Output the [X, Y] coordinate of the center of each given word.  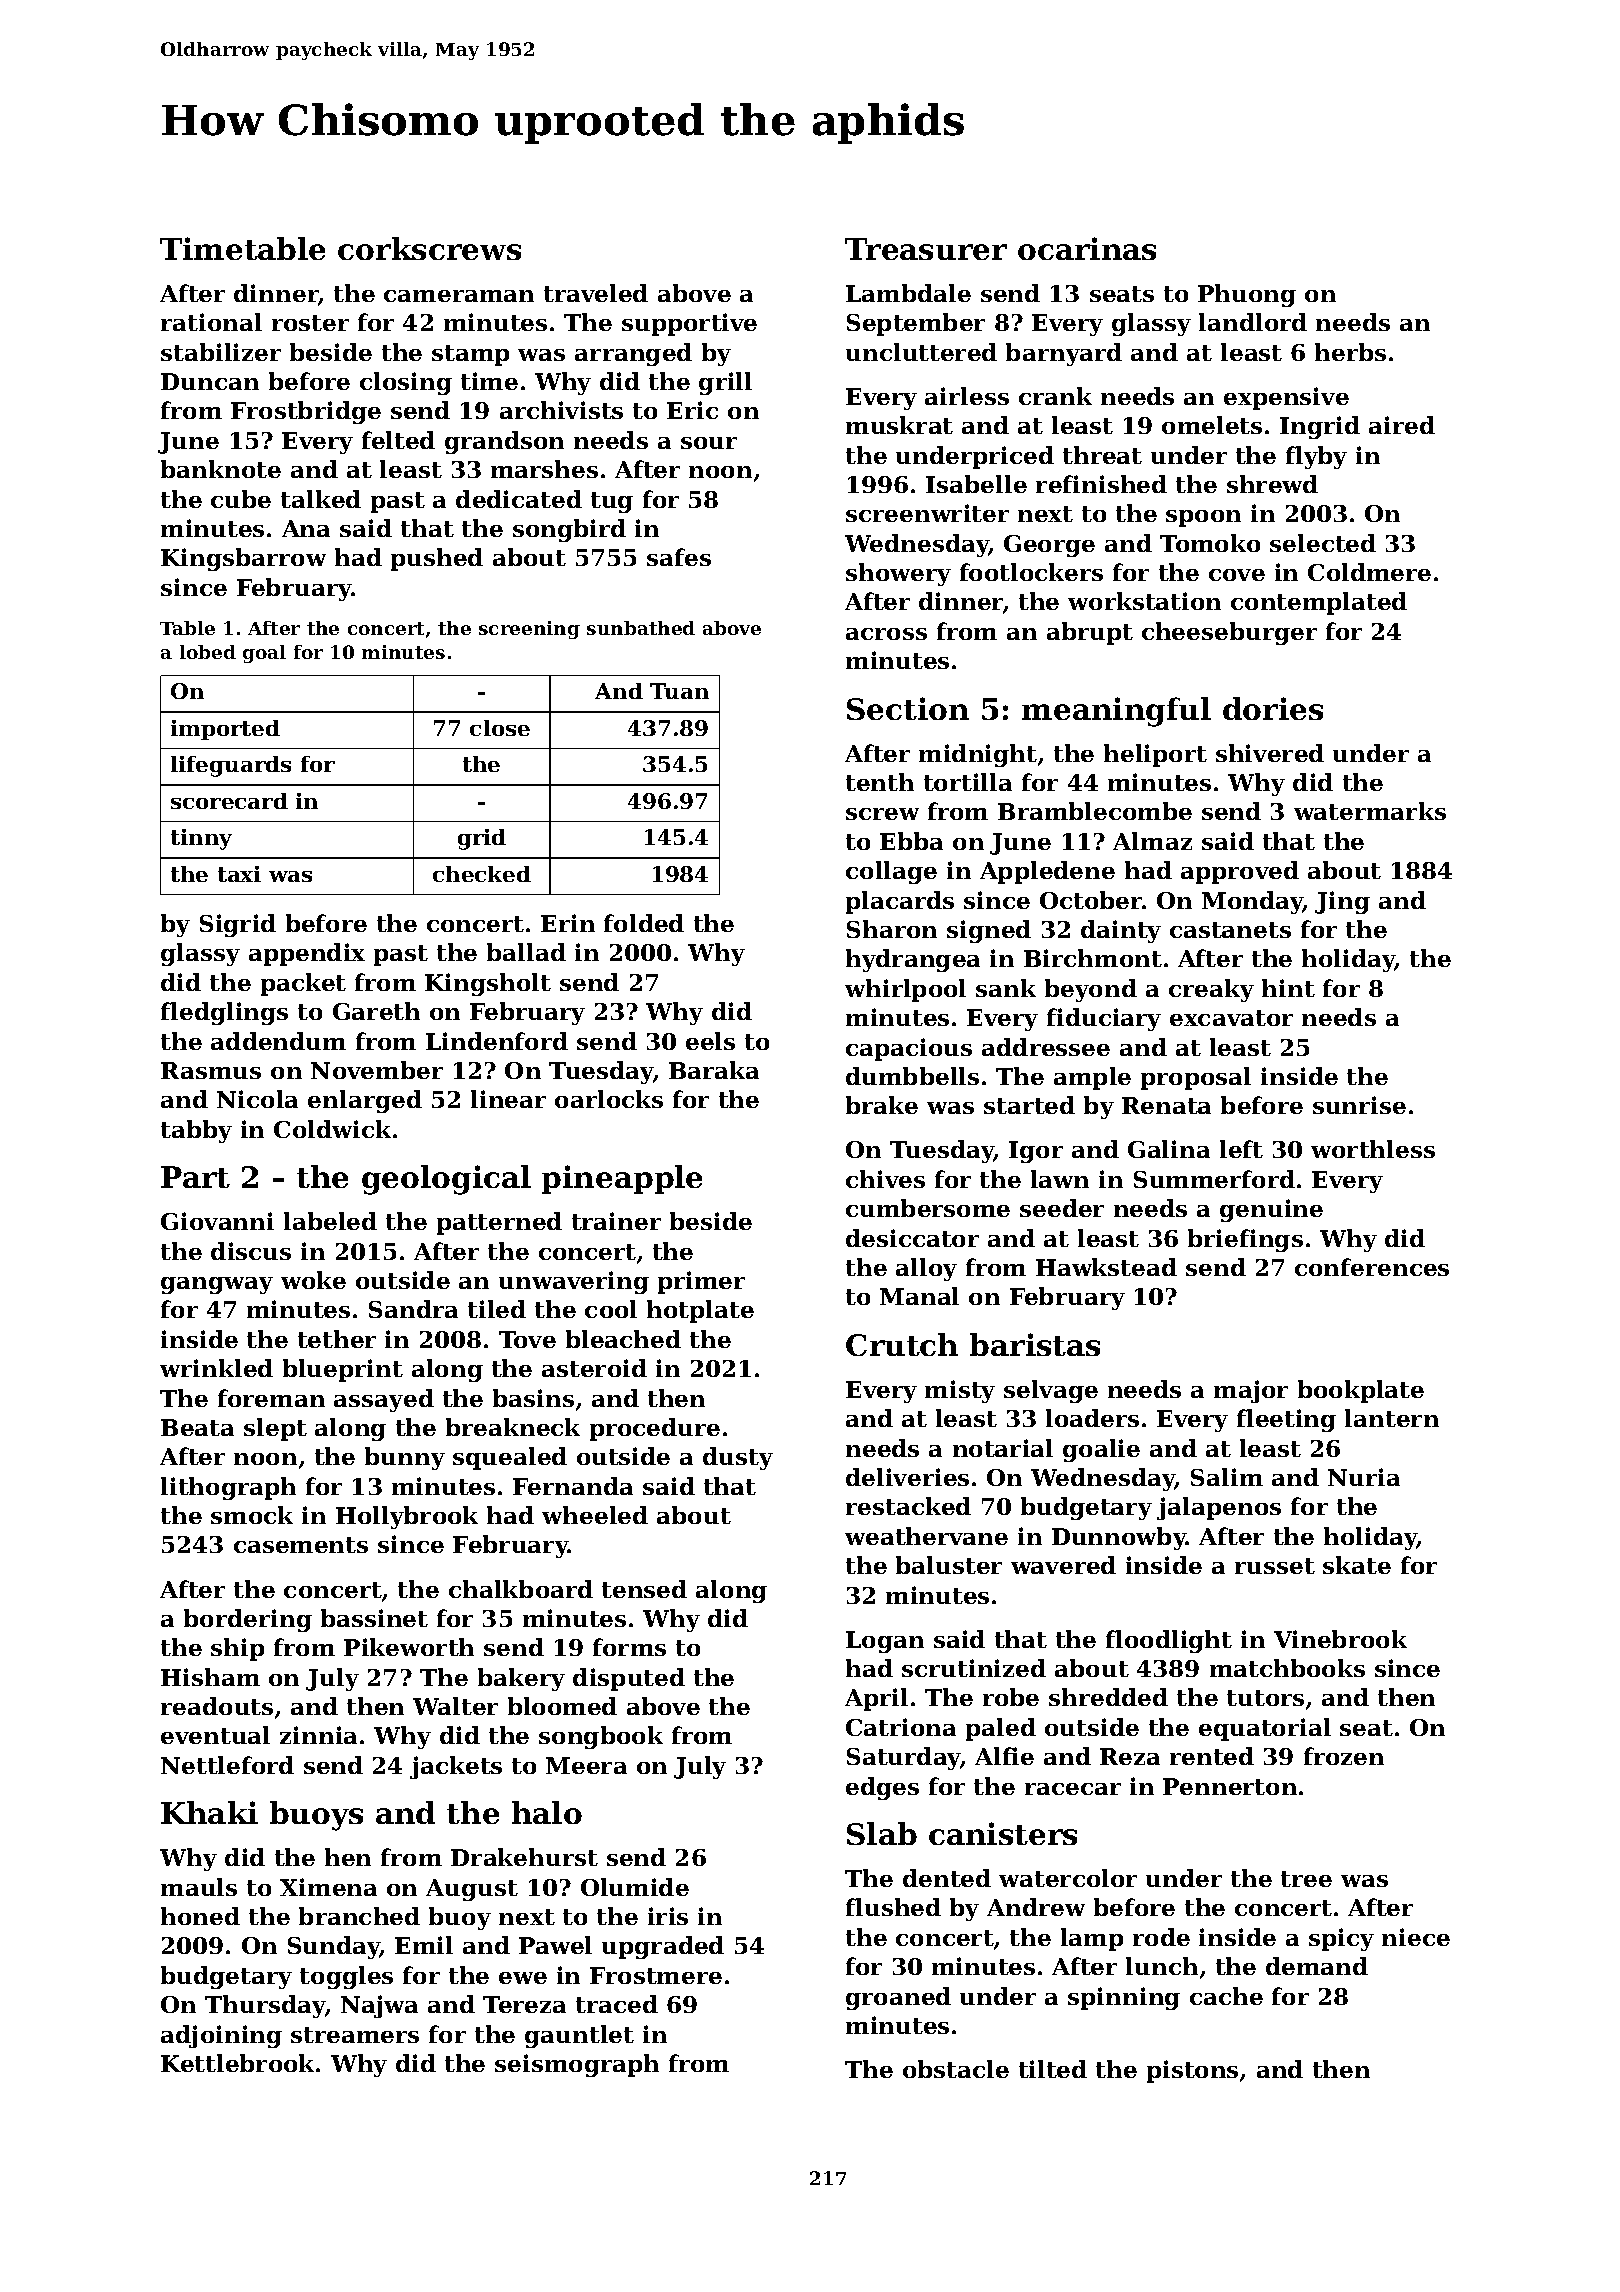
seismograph [577, 2065]
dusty [738, 1458]
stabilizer [221, 352]
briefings [1245, 1240]
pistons [1192, 2071]
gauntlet [579, 2036]
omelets [1212, 425]
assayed [384, 1400]
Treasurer [926, 249]
